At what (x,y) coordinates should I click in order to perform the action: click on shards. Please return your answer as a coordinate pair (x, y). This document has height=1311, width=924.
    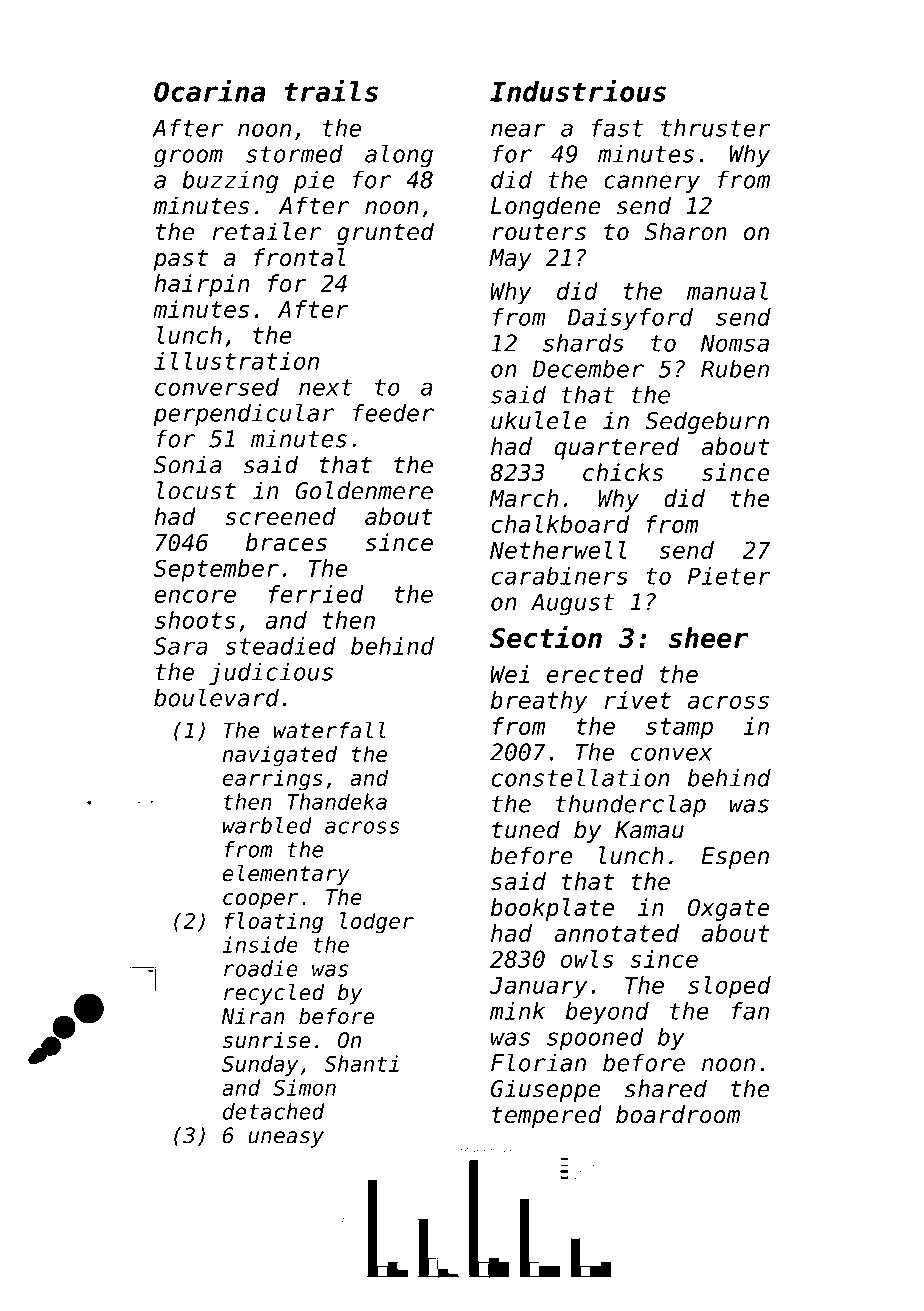
    Looking at the image, I should click on (583, 343).
